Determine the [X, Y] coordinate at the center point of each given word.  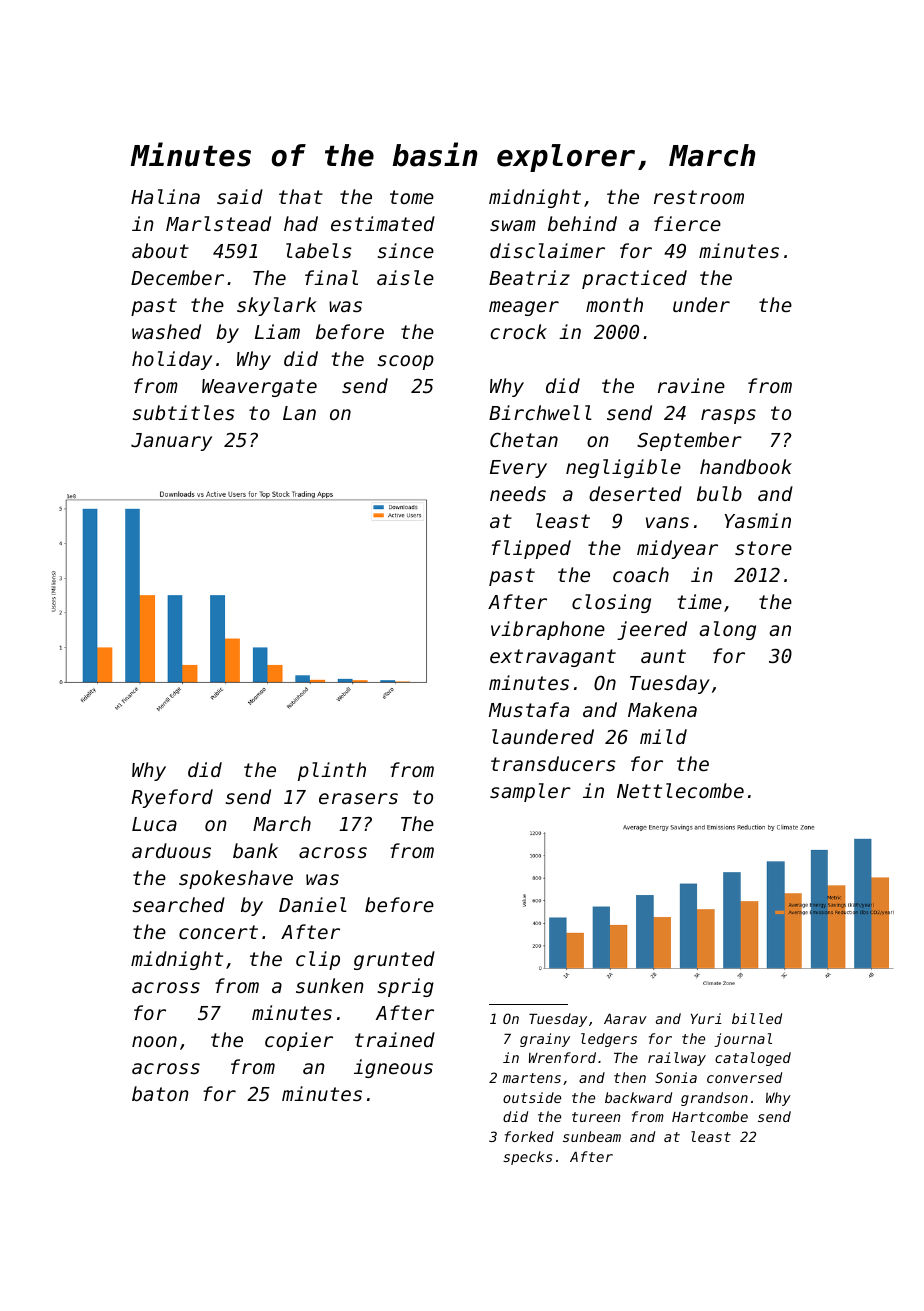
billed [757, 1018]
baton [160, 1093]
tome [412, 197]
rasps [728, 416]
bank [255, 850]
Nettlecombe [680, 790]
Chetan [524, 439]
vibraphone [548, 630]
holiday [172, 360]
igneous [393, 1068]
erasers [358, 798]
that [301, 196]
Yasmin [758, 520]
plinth [332, 771]
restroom [699, 197]
